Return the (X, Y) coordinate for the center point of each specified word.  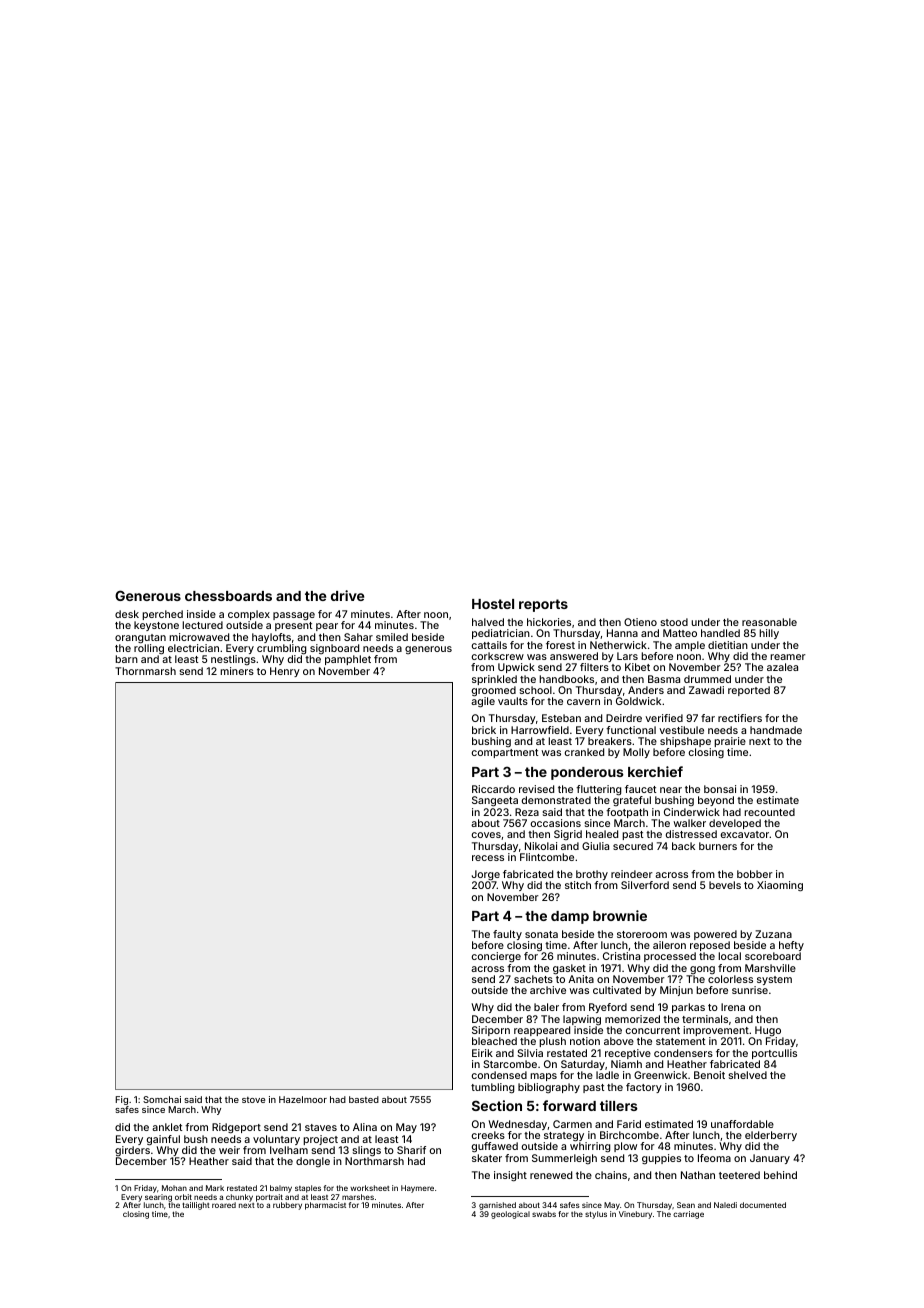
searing (158, 1198)
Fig (121, 1100)
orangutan (140, 639)
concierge (496, 957)
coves (486, 835)
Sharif (411, 1150)
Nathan (698, 1175)
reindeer (632, 874)
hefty (791, 946)
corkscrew (498, 656)
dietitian (728, 645)
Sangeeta (495, 801)
